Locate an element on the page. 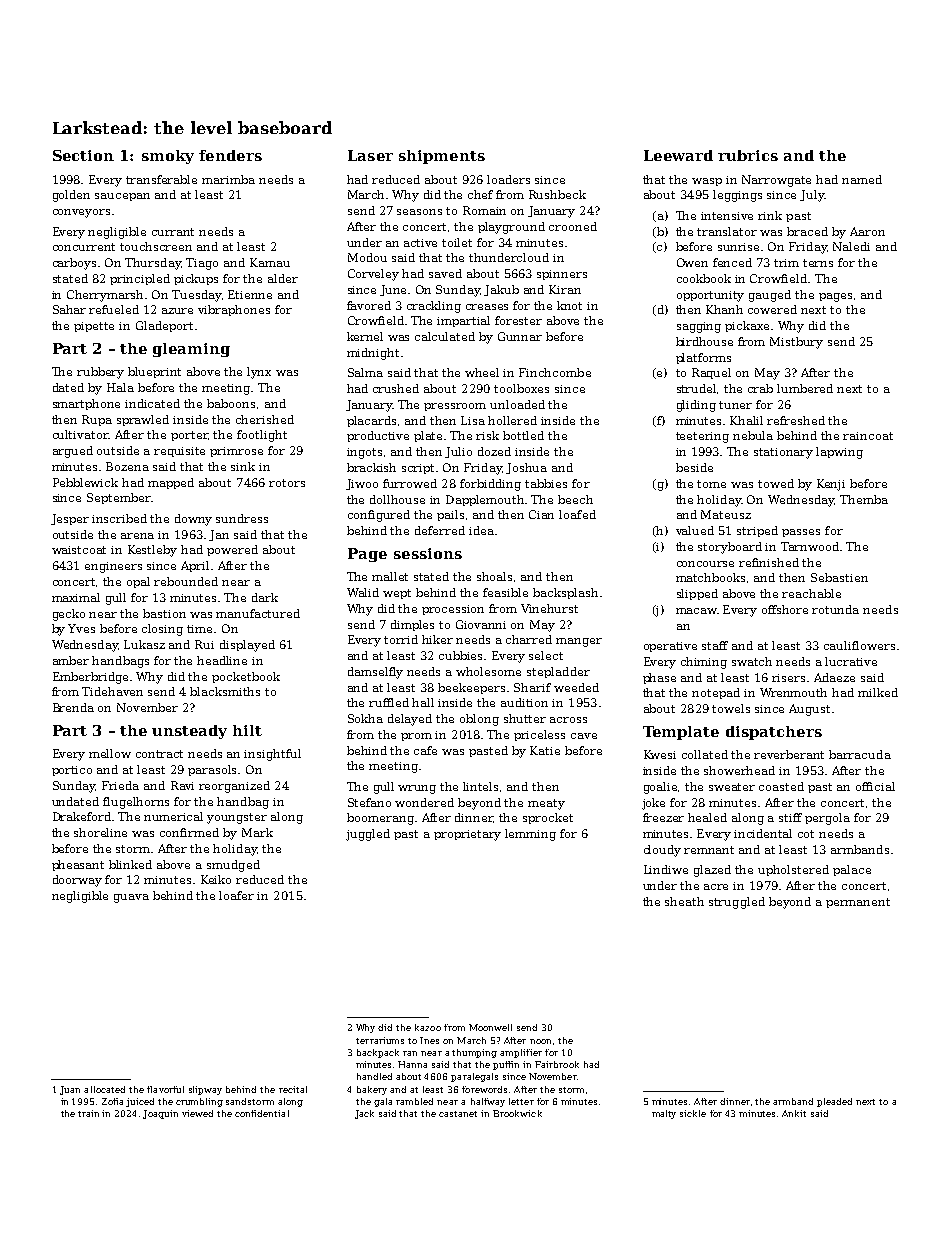 The width and height of the image is (952, 1233). waistcoat is located at coordinates (79, 550).
